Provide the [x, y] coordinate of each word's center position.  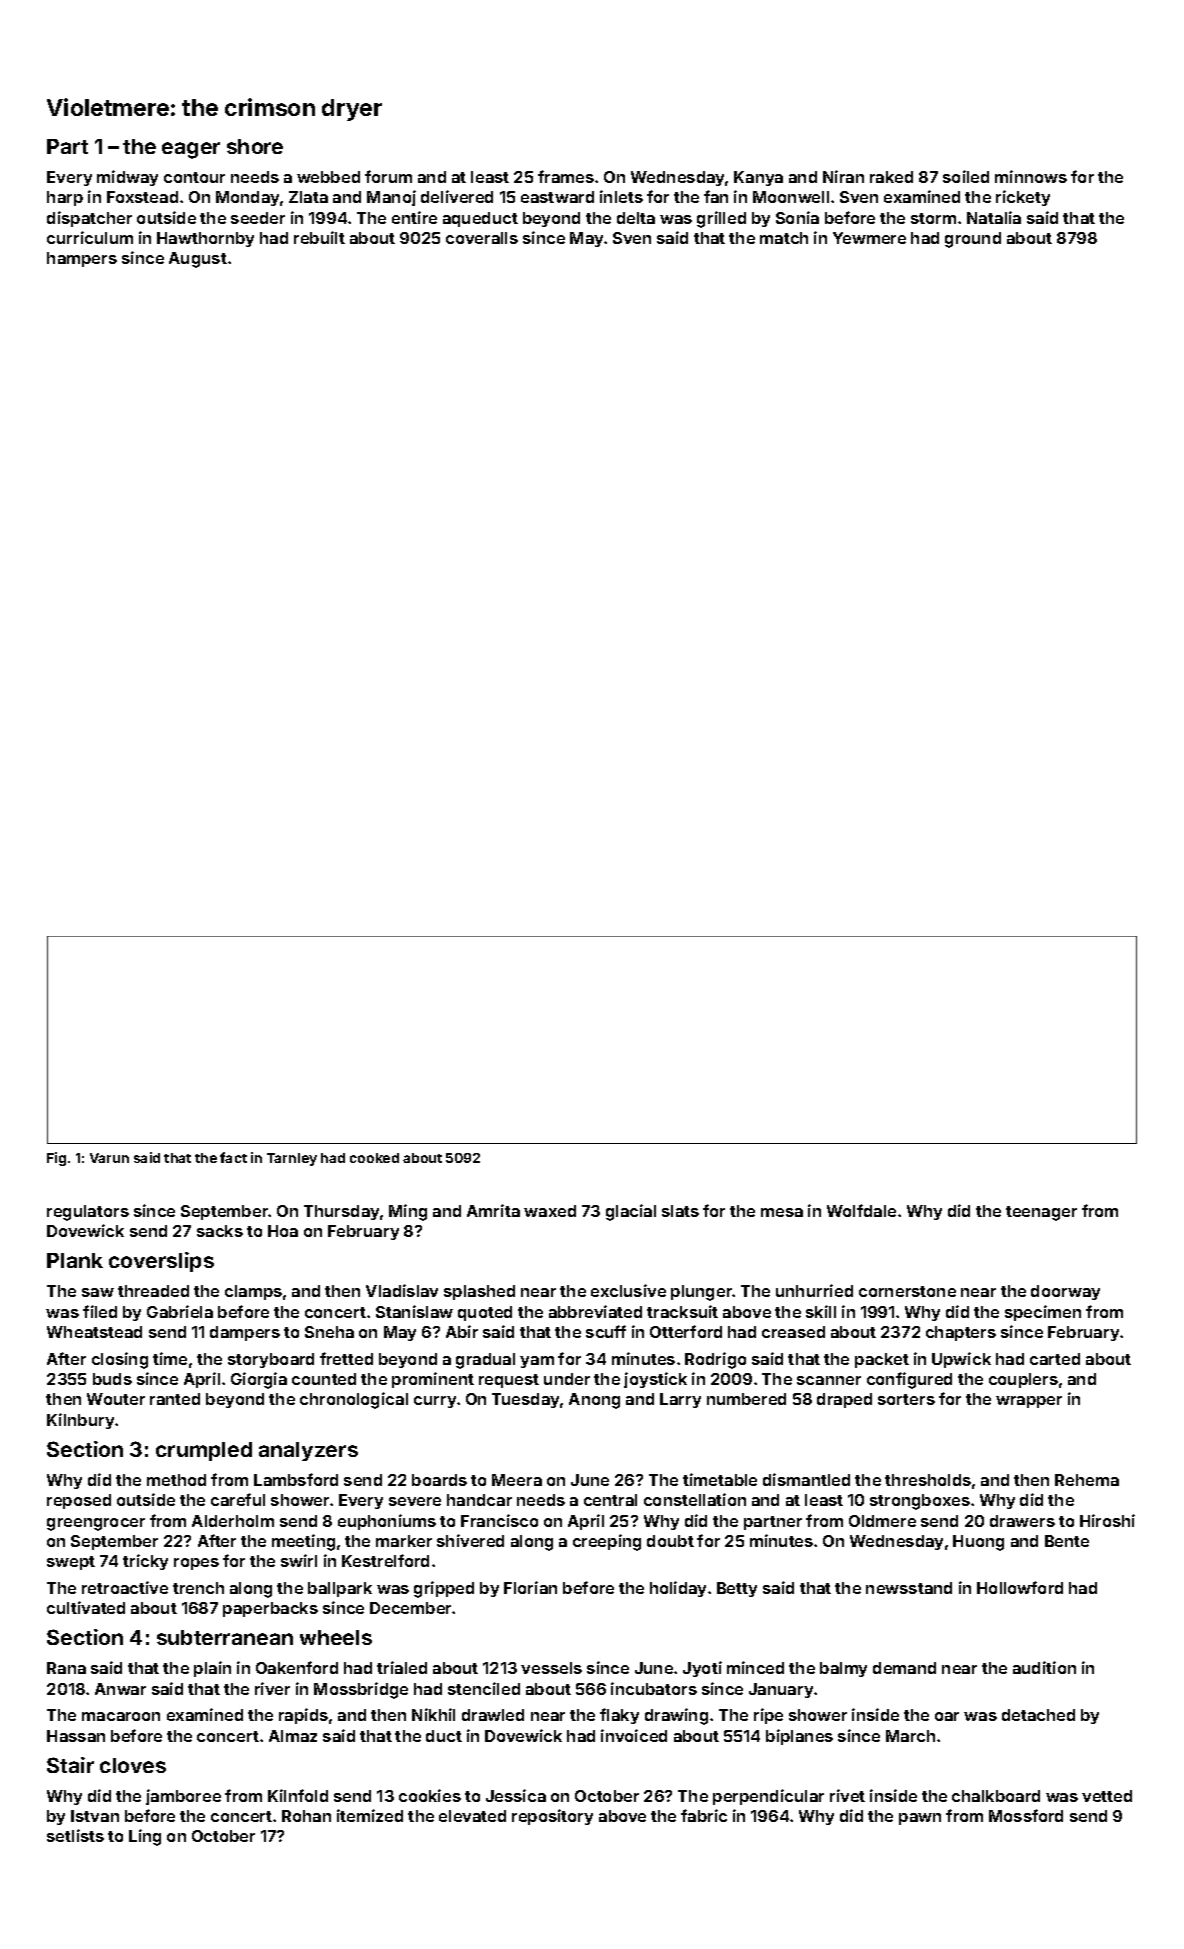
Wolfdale [861, 1210]
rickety [1023, 198]
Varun [109, 1158]
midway [127, 178]
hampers [82, 259]
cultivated [86, 1607]
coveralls [482, 238]
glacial [631, 1212]
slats [680, 1211]
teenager [1041, 1213]
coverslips [161, 1262]
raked [891, 177]
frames [566, 176]
